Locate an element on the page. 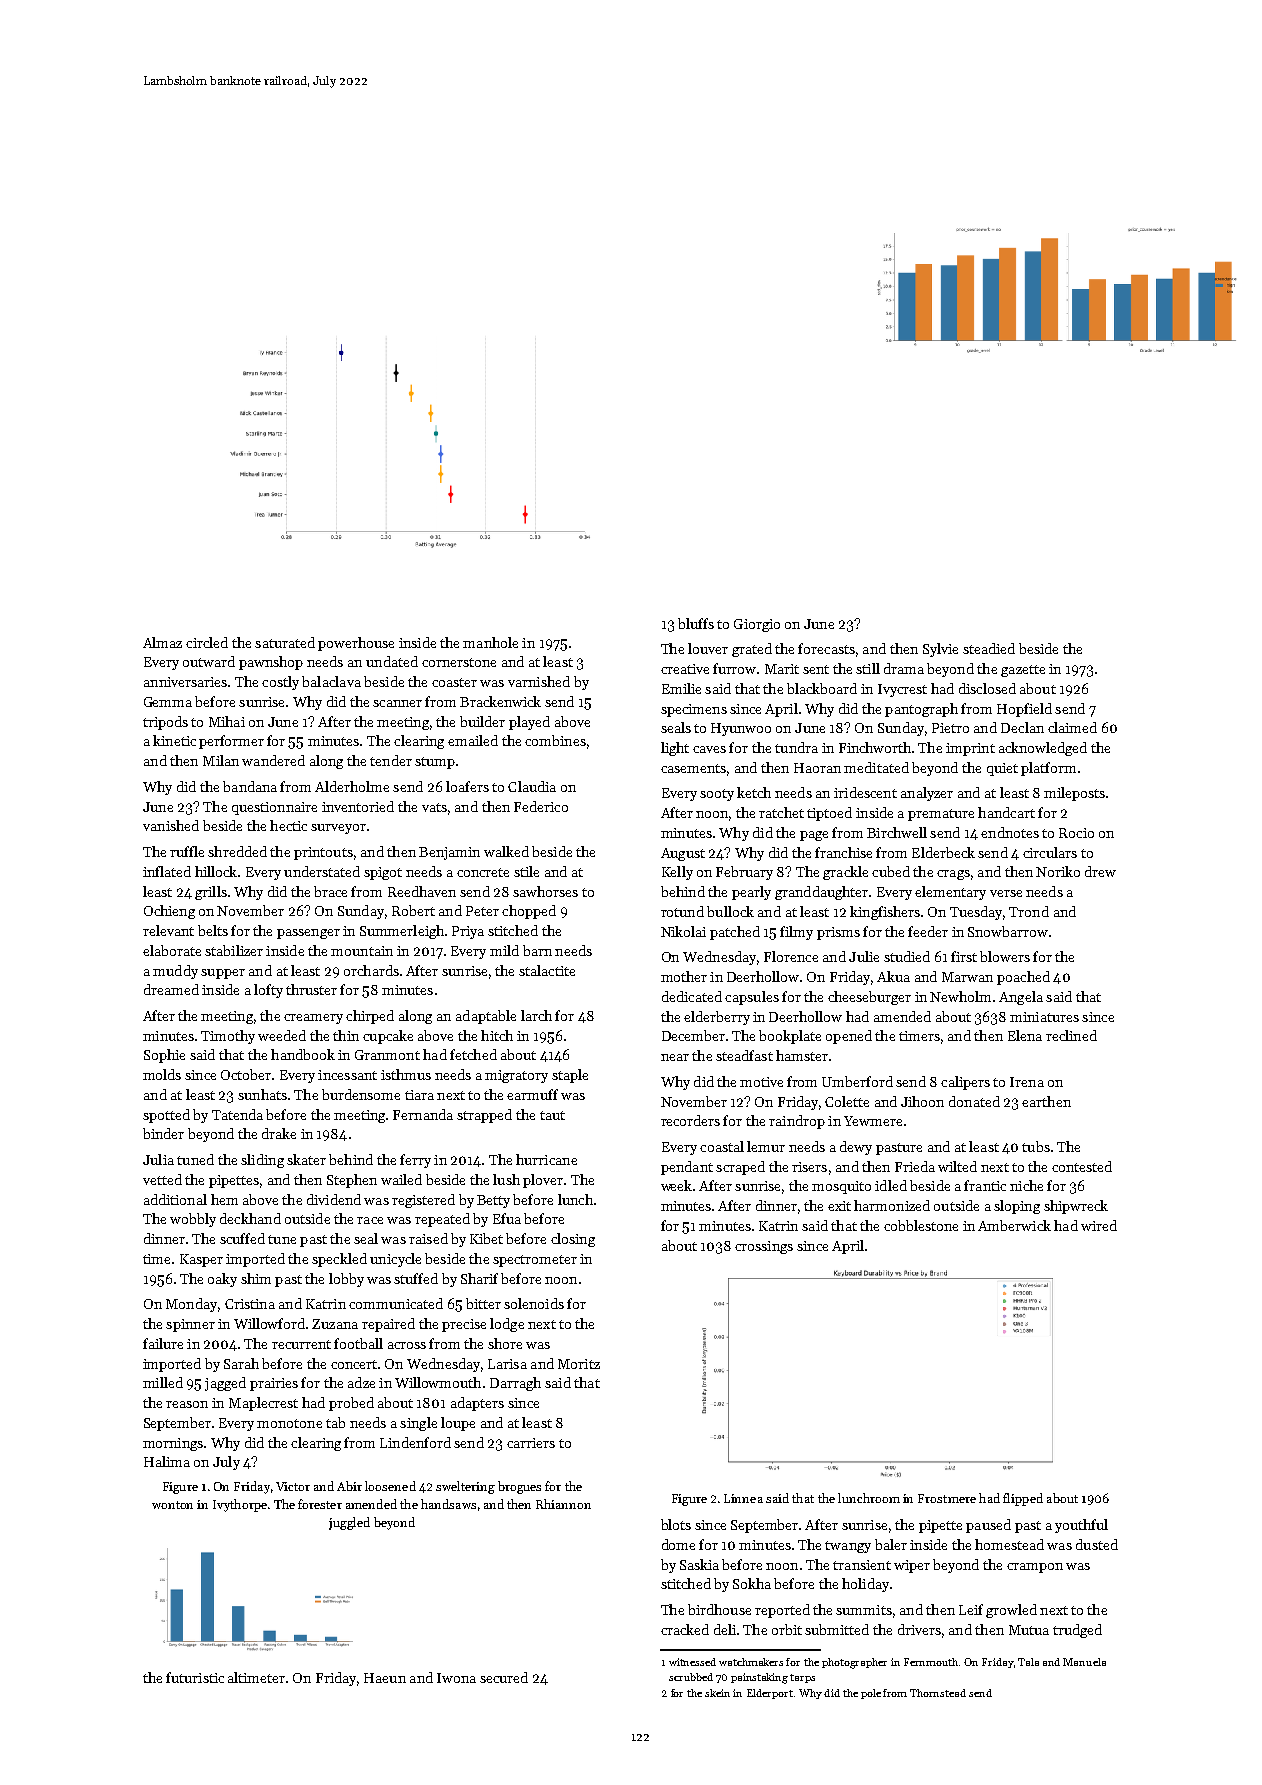 This image has height=1785, width=1262. additional is located at coordinates (175, 1199).
